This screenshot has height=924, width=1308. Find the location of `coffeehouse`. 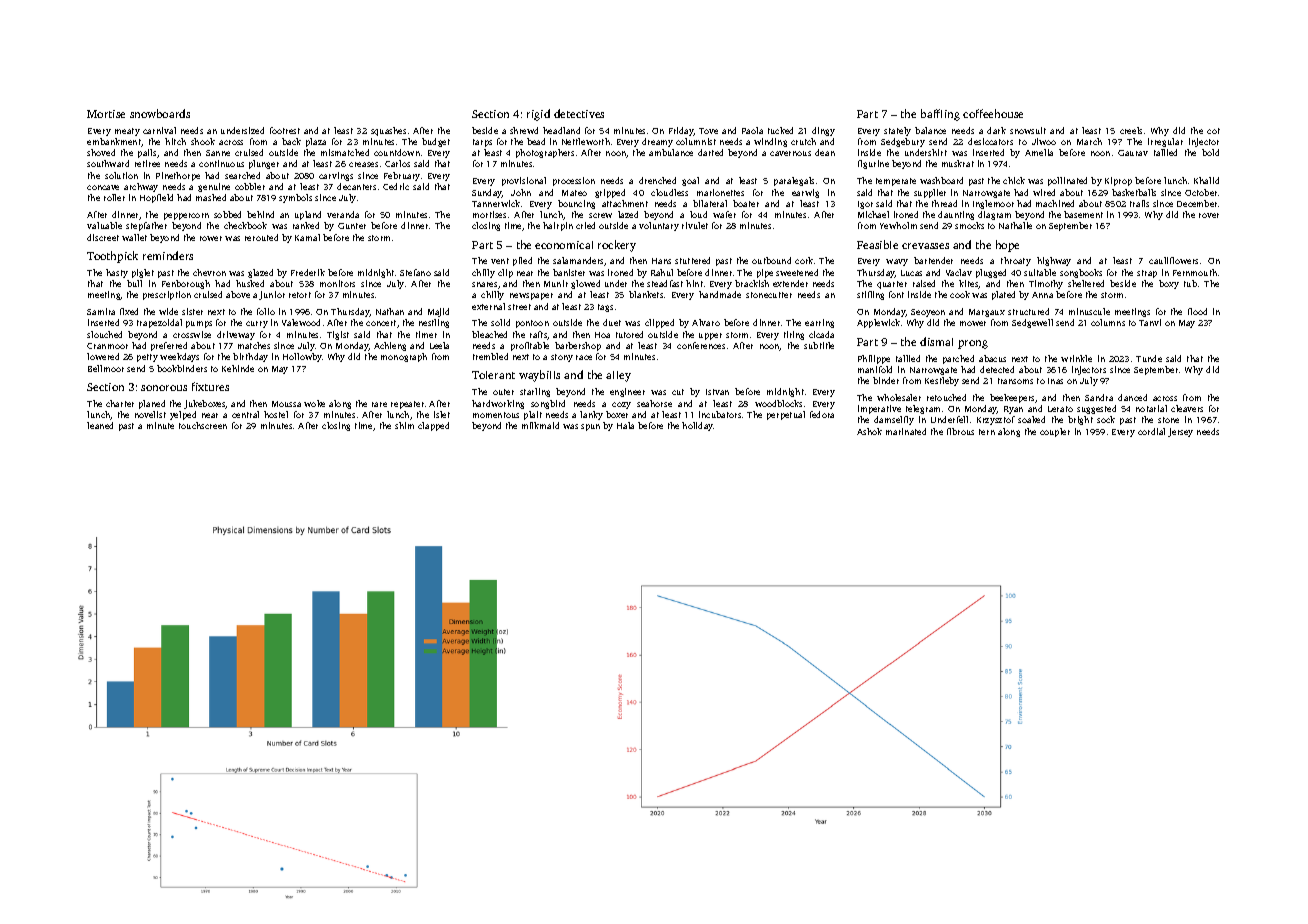

coffeehouse is located at coordinates (993, 113).
